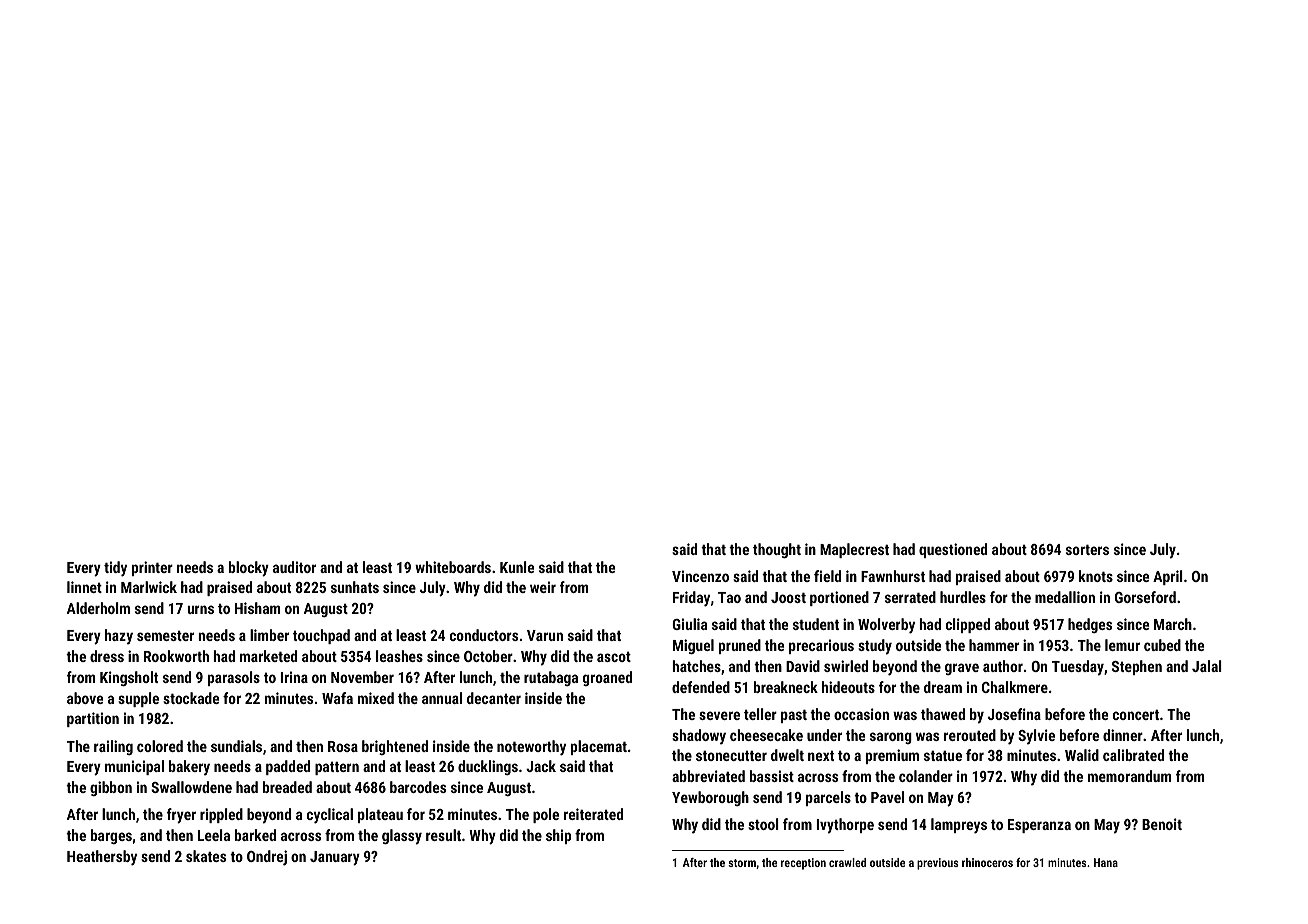 The image size is (1308, 924). Describe the element at coordinates (93, 719) in the image. I see `partition` at that location.
